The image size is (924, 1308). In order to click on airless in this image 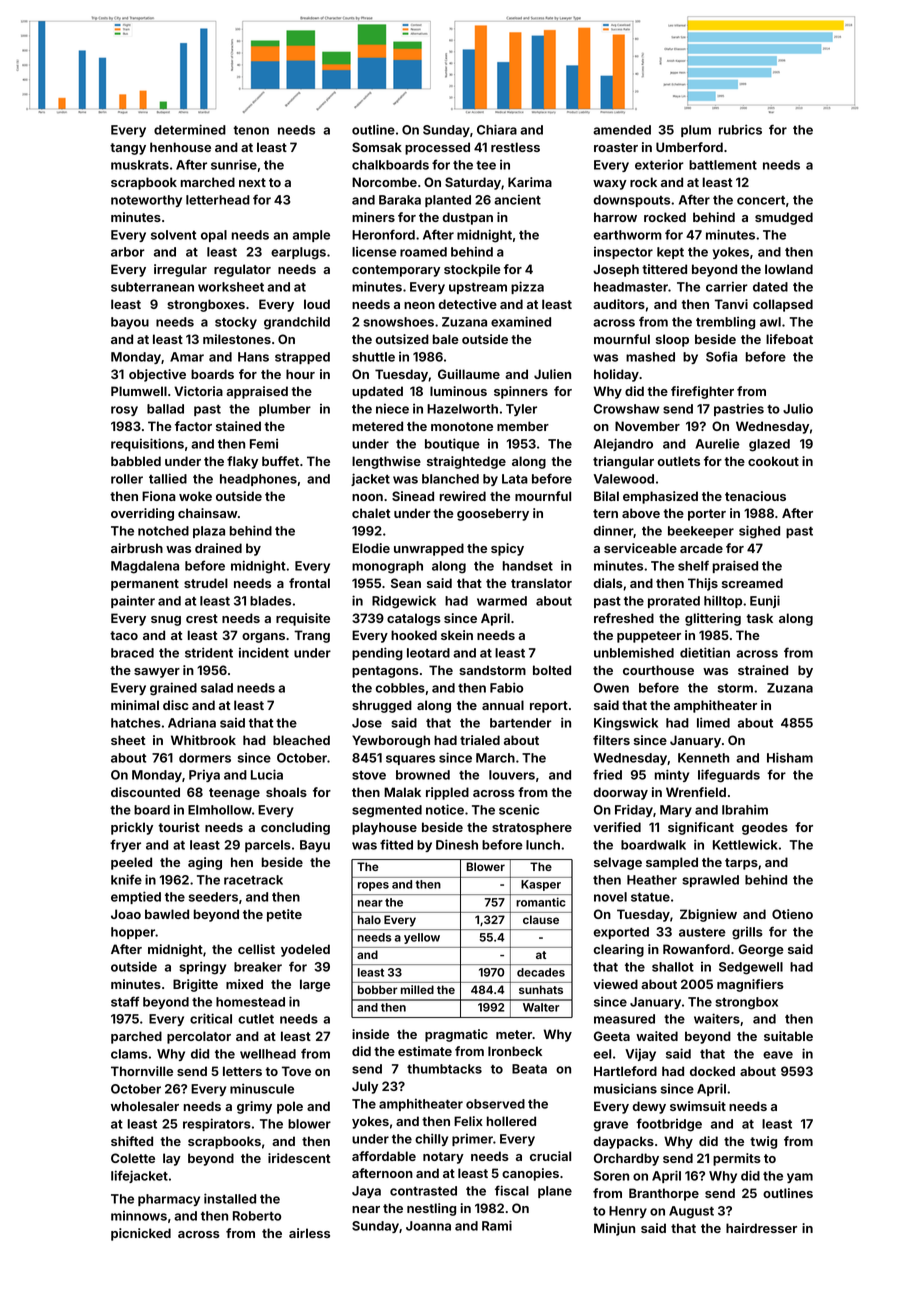, I will do `click(309, 1233)`.
